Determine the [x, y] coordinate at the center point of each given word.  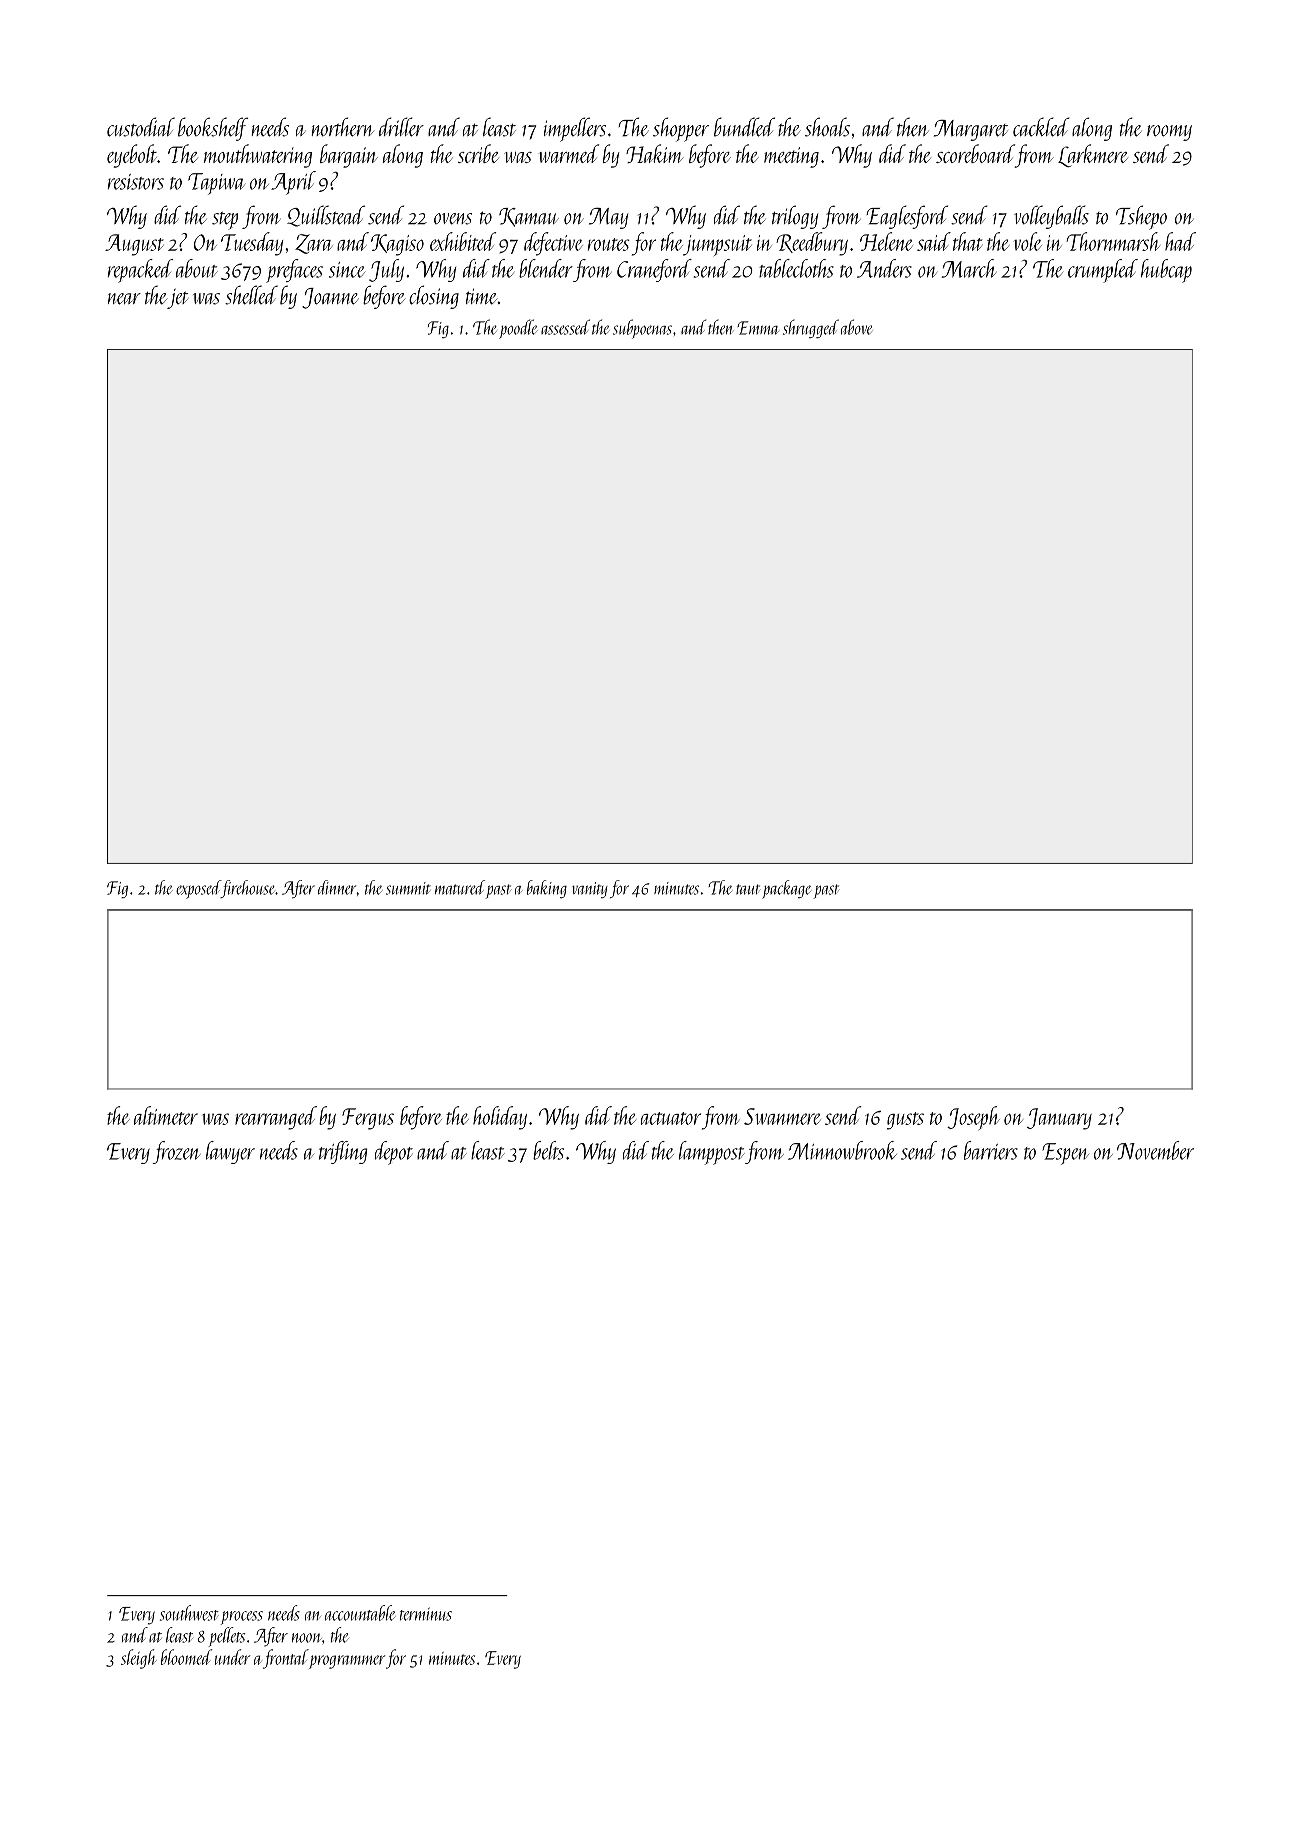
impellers [575, 129]
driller [401, 127]
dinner [337, 887]
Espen [1065, 1154]
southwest [189, 1613]
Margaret [971, 130]
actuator [671, 1118]
